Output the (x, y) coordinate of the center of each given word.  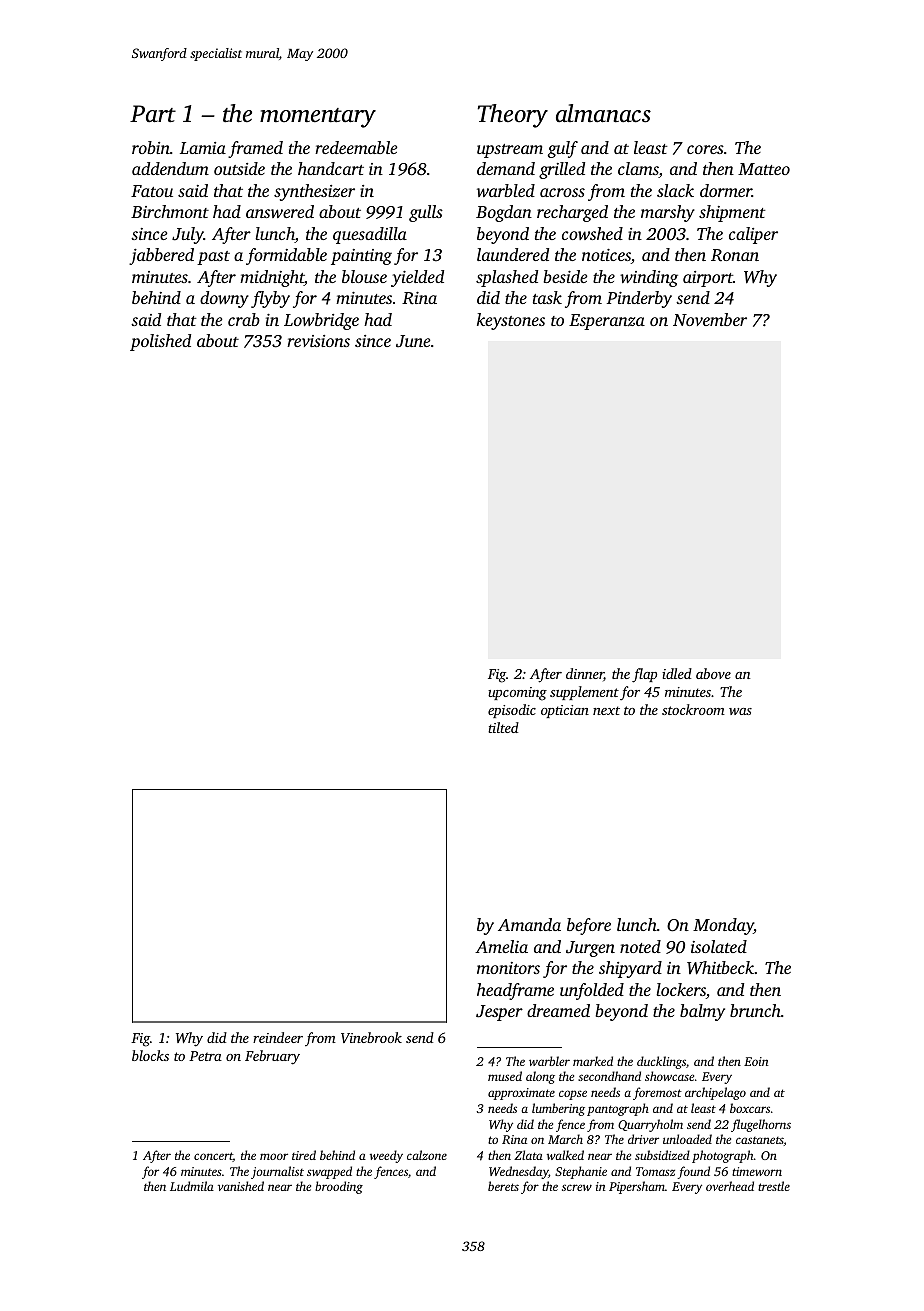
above (713, 673)
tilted (503, 727)
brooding (339, 1187)
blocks (150, 1055)
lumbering (558, 1109)
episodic (512, 711)
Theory (513, 116)
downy (224, 299)
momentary (318, 118)
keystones (511, 321)
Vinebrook (371, 1037)
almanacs (603, 113)
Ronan (735, 255)
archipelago (715, 1093)
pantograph (618, 1109)
